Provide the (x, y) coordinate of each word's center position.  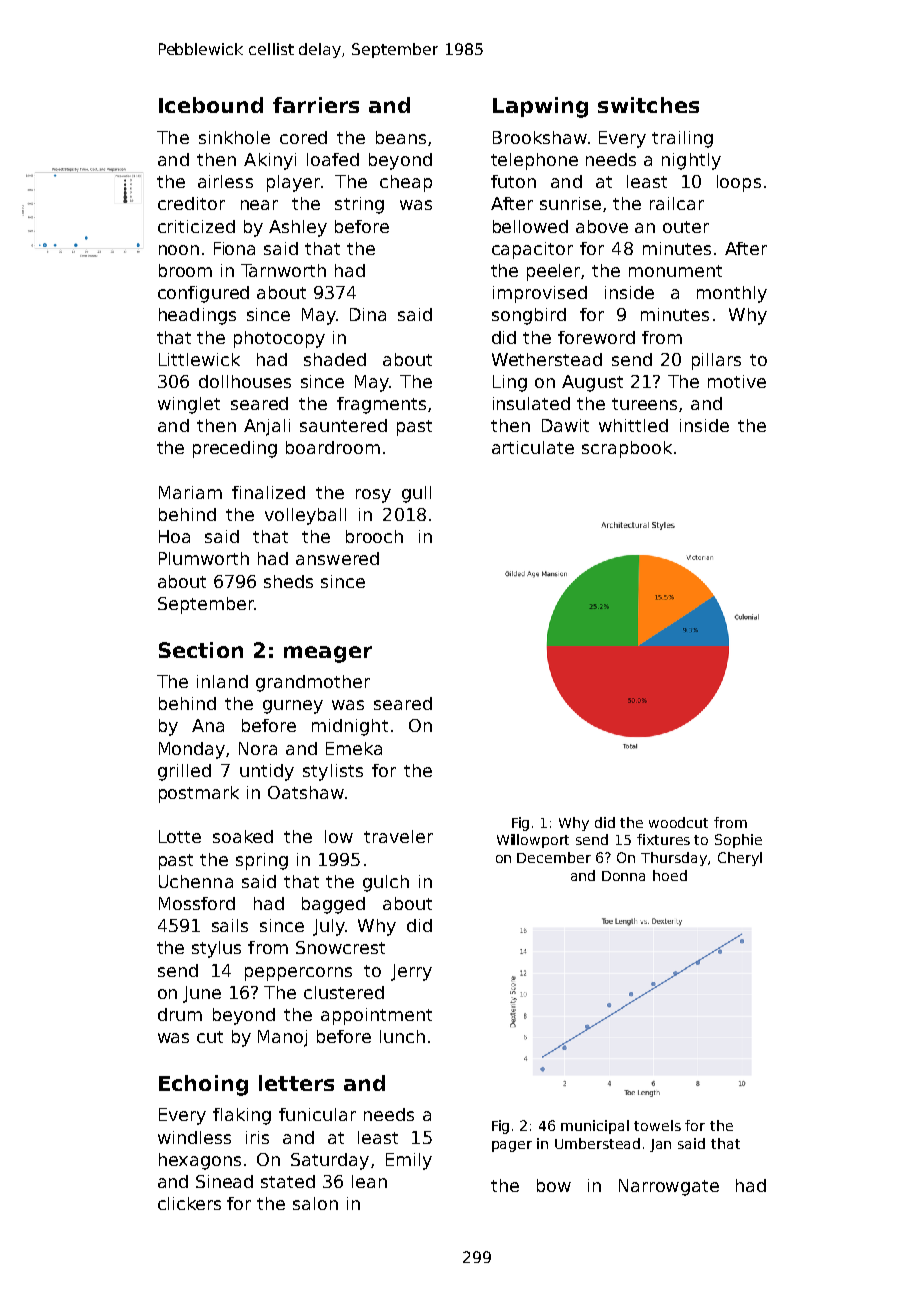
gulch (386, 883)
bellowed (530, 226)
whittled (633, 425)
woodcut (678, 822)
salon (315, 1203)
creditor (191, 203)
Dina (368, 314)
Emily (409, 1161)
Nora (258, 748)
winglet (189, 405)
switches (648, 105)
